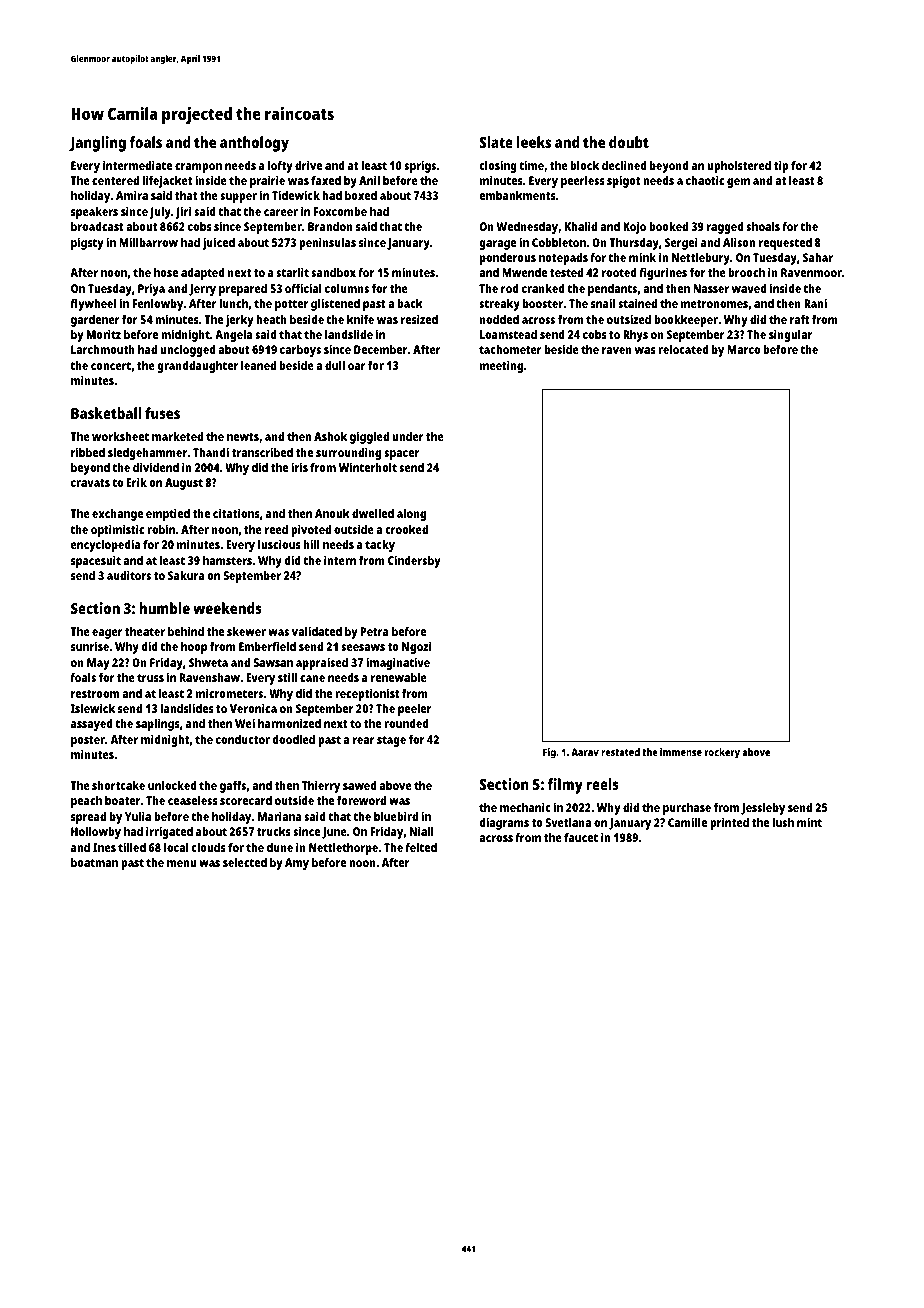 Image resolution: width=924 pixels, height=1308 pixels. I want to click on Larchmouth, so click(103, 349).
